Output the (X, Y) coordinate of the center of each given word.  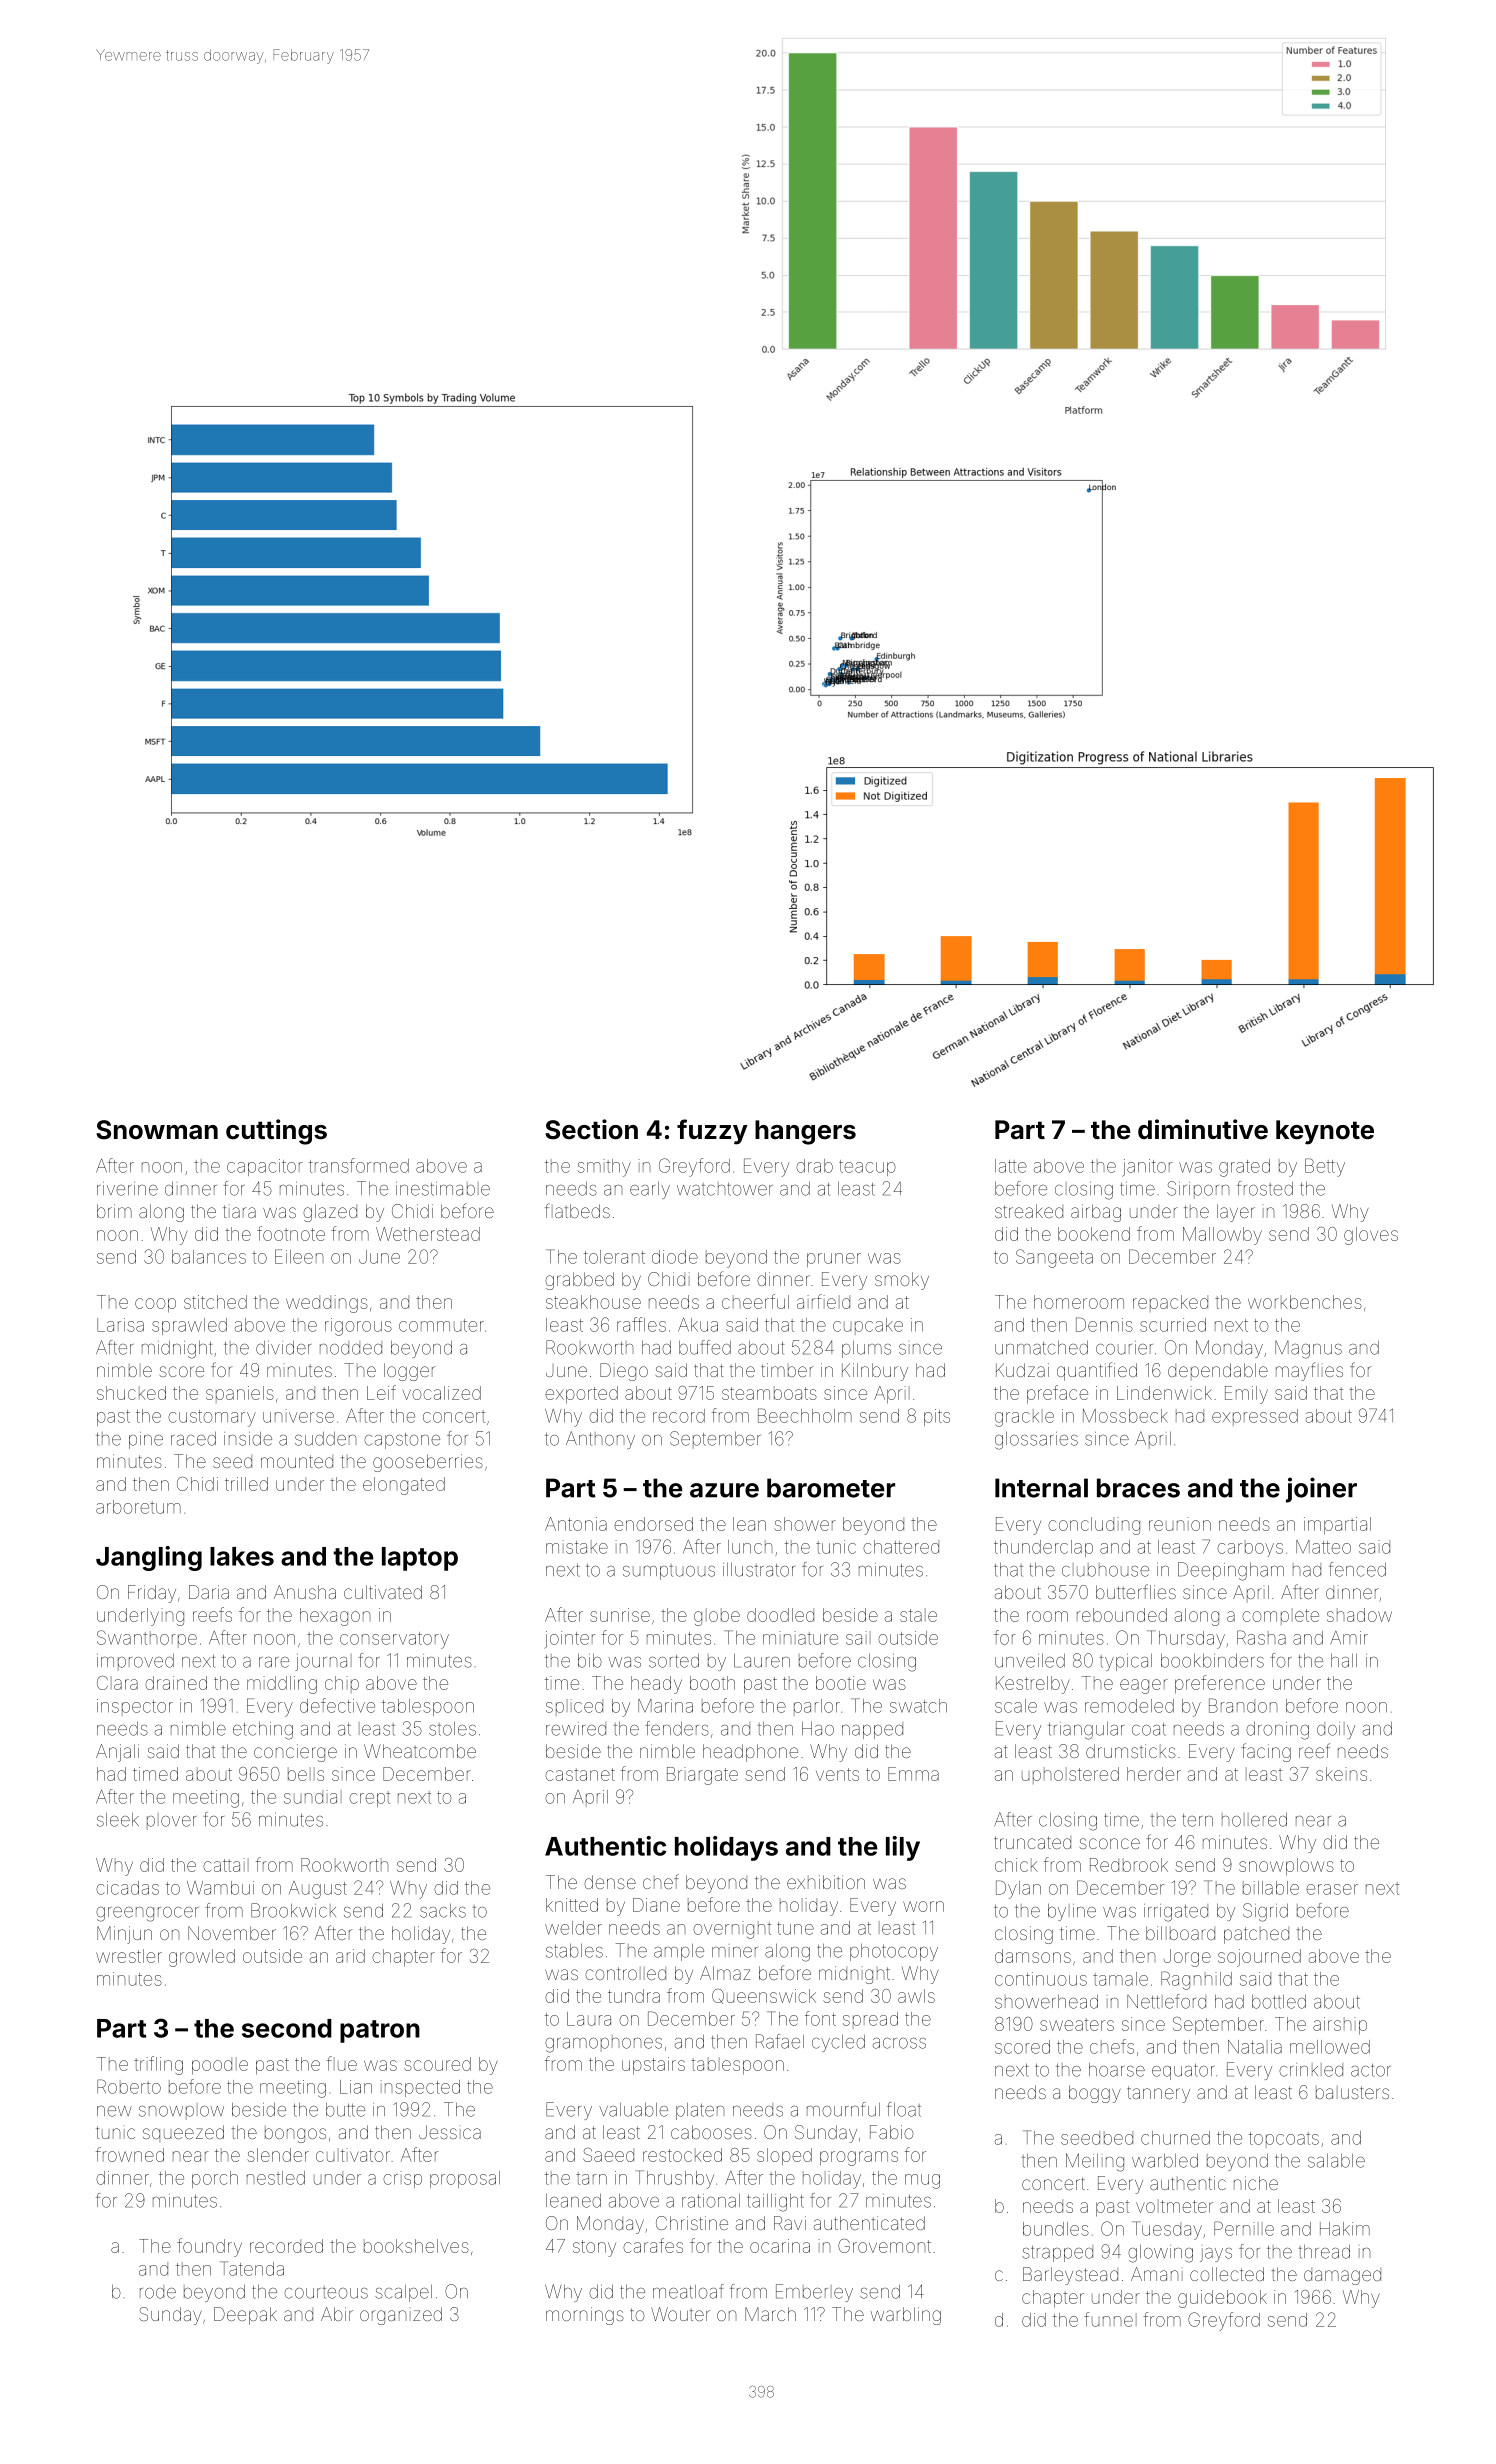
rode (158, 2292)
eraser (1332, 1889)
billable (1271, 1888)
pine (146, 1440)
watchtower (725, 1189)
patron (380, 2031)
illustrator (759, 1570)
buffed (705, 1347)
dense (610, 1882)
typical (1126, 1662)
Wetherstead (428, 1234)
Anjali (117, 1753)
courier (1124, 1348)
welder (573, 1928)
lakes (242, 1556)
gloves (1371, 1236)
